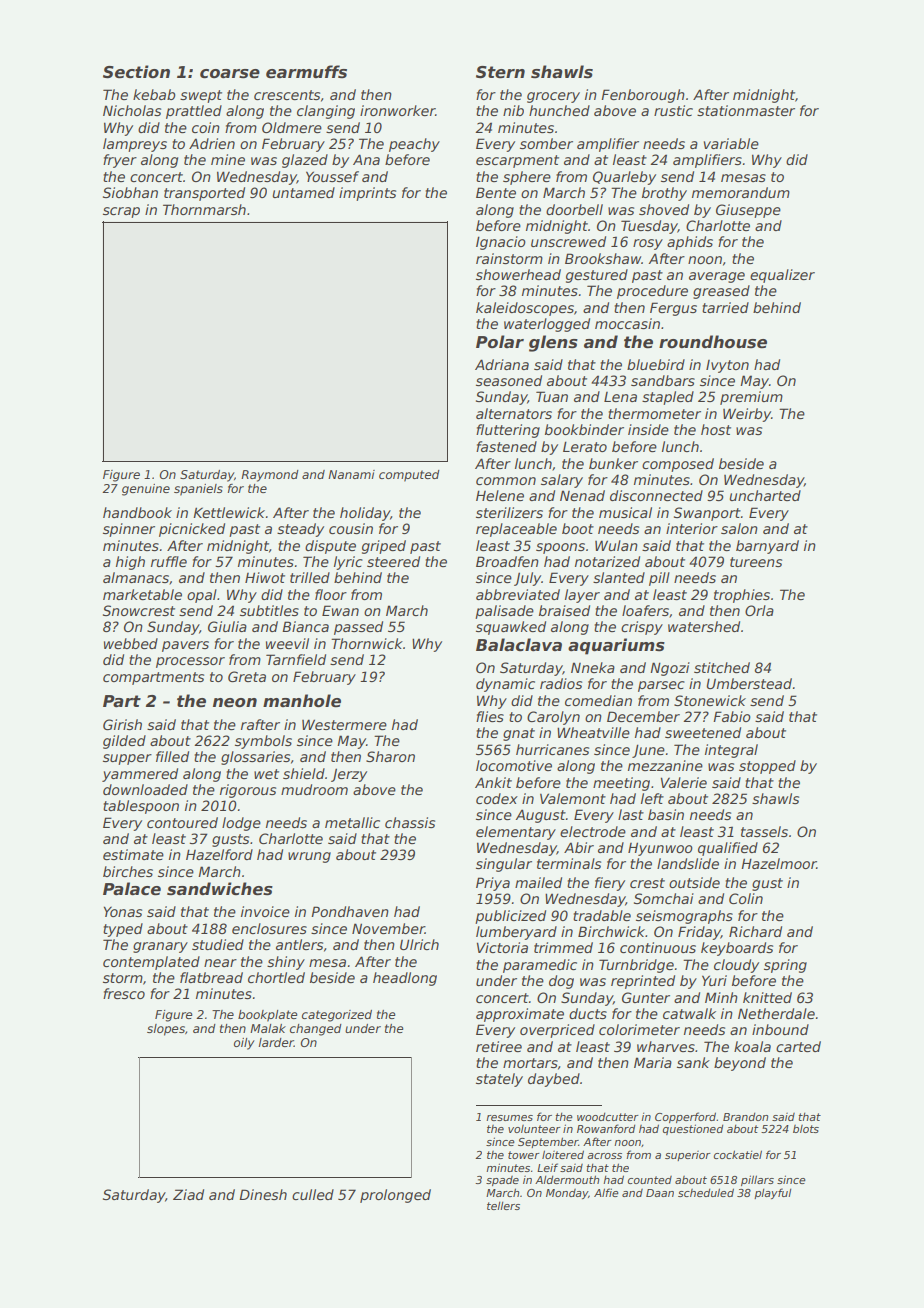 The height and width of the image is (1308, 924). Describe the element at coordinates (501, 243) in the image. I see `Ignacio` at that location.
